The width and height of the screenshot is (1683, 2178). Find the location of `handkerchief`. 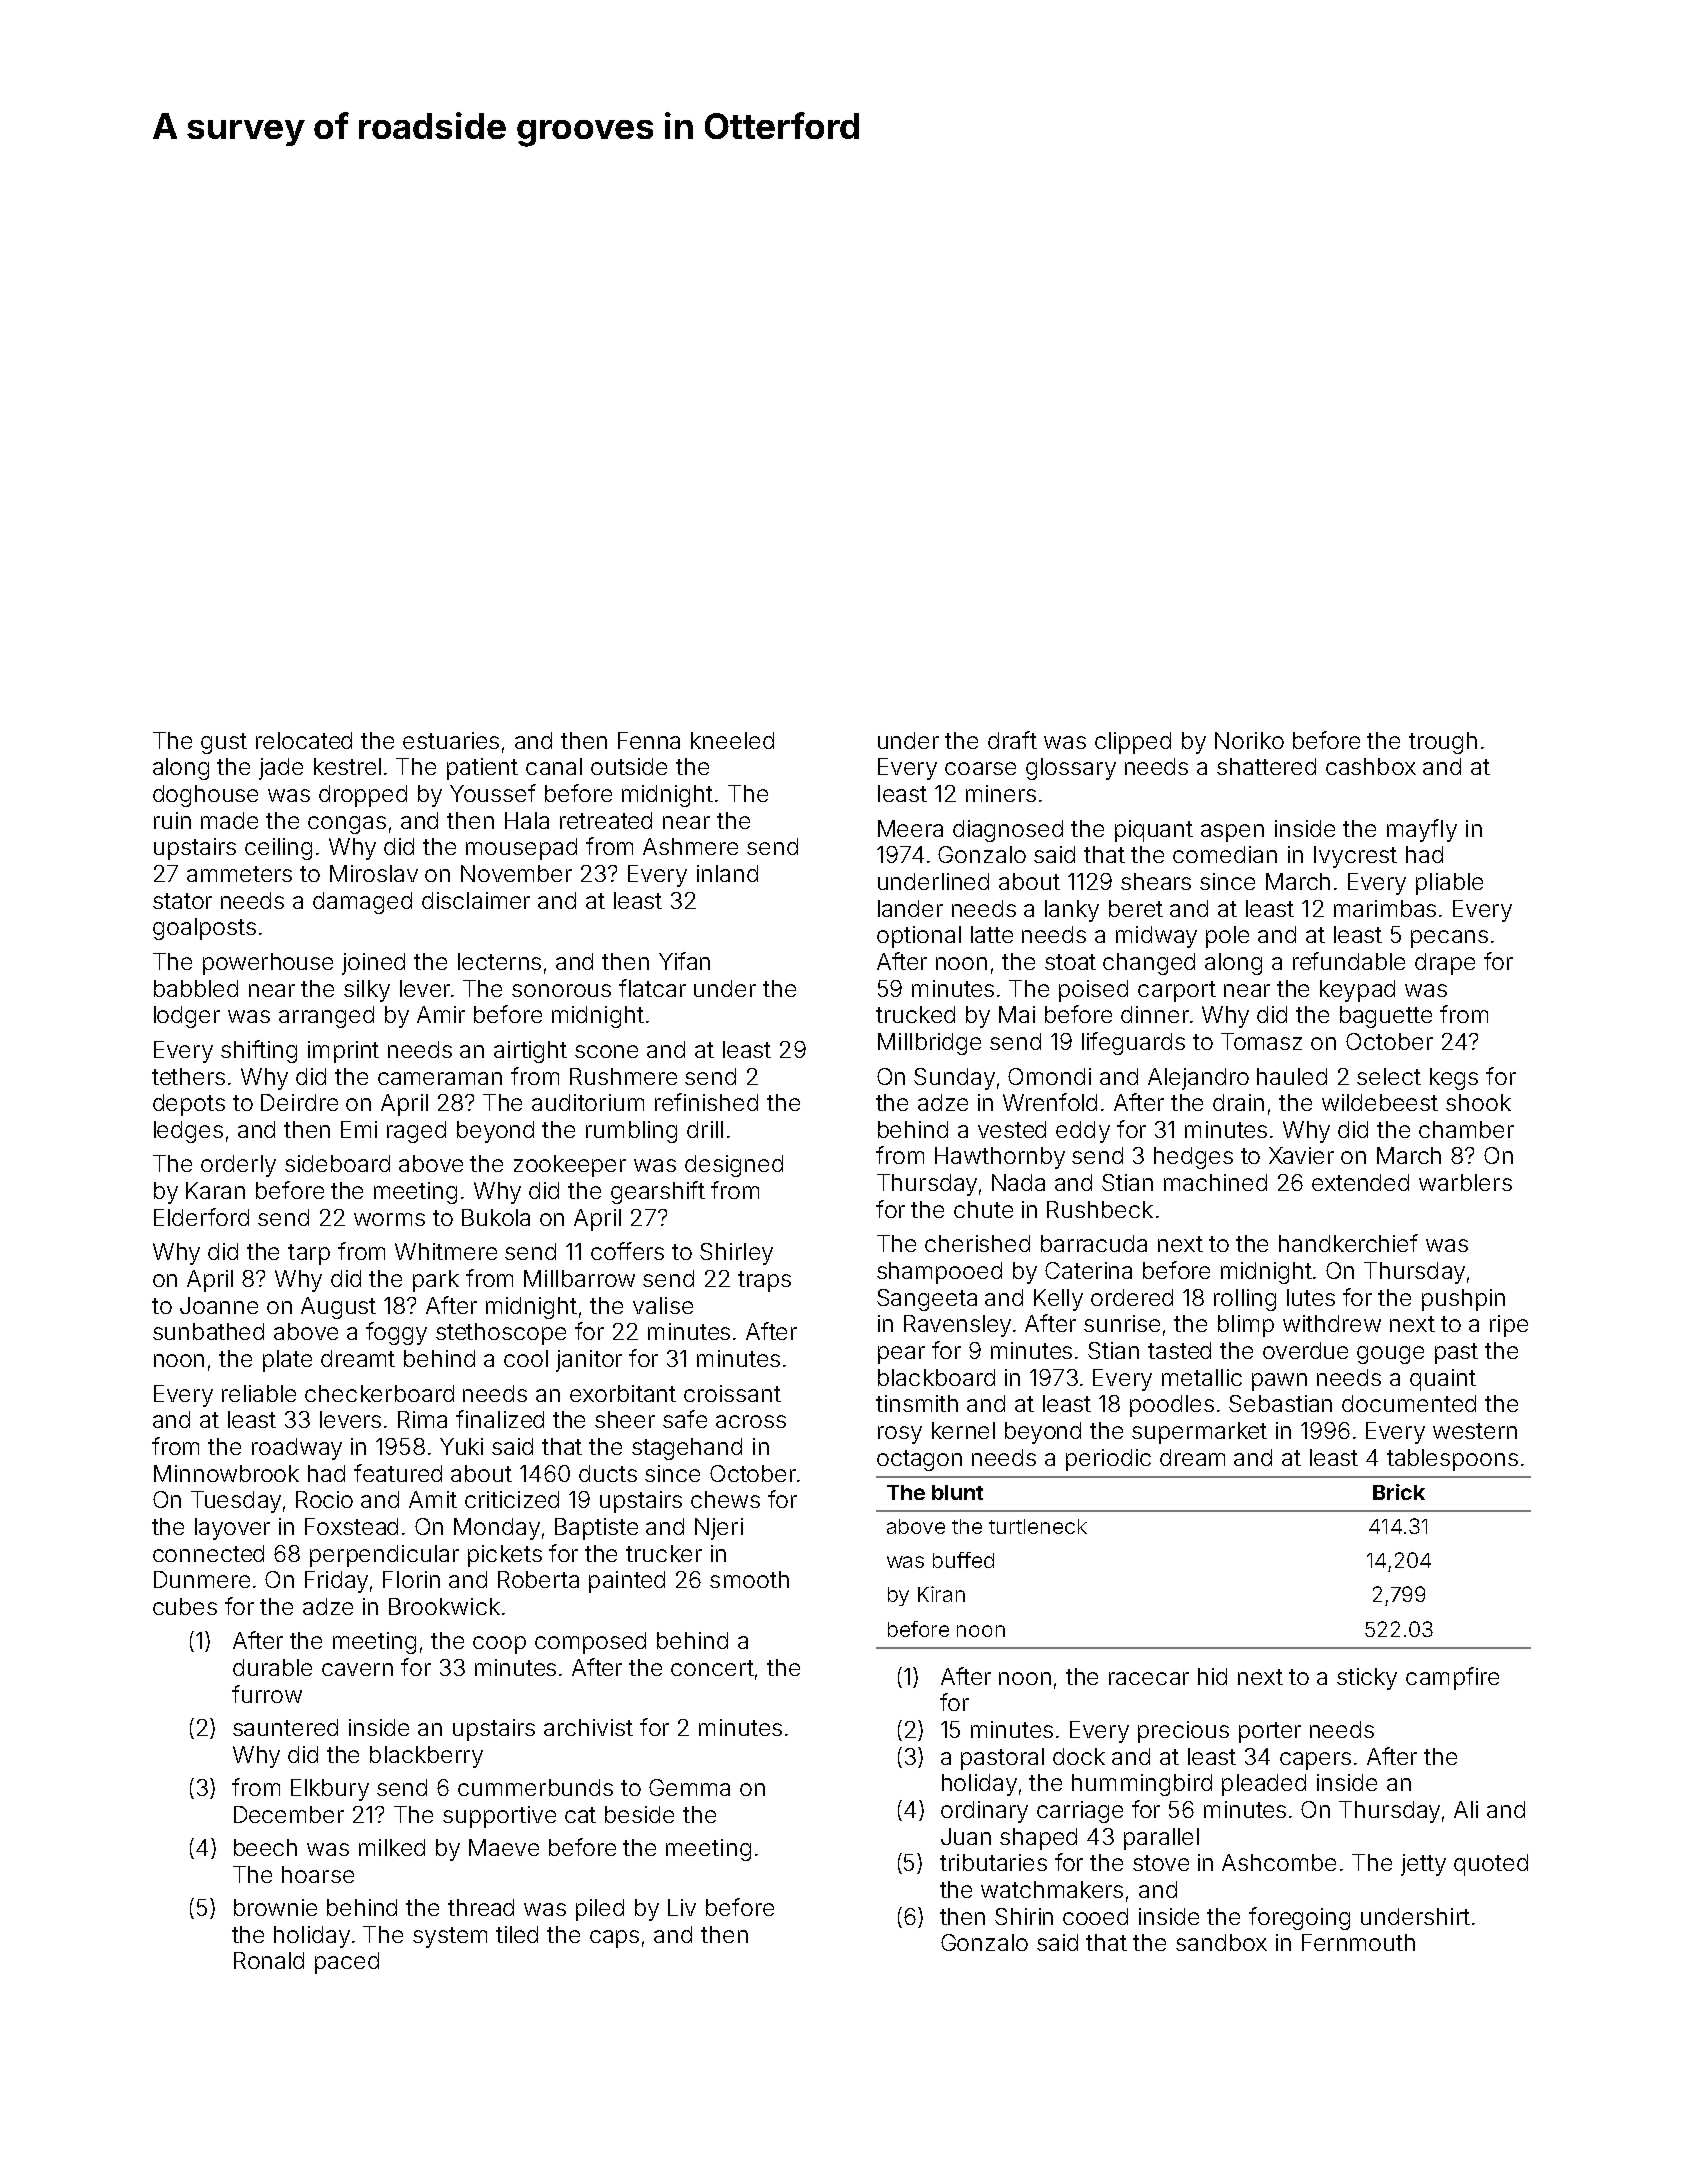

handkerchief is located at coordinates (1348, 1243).
